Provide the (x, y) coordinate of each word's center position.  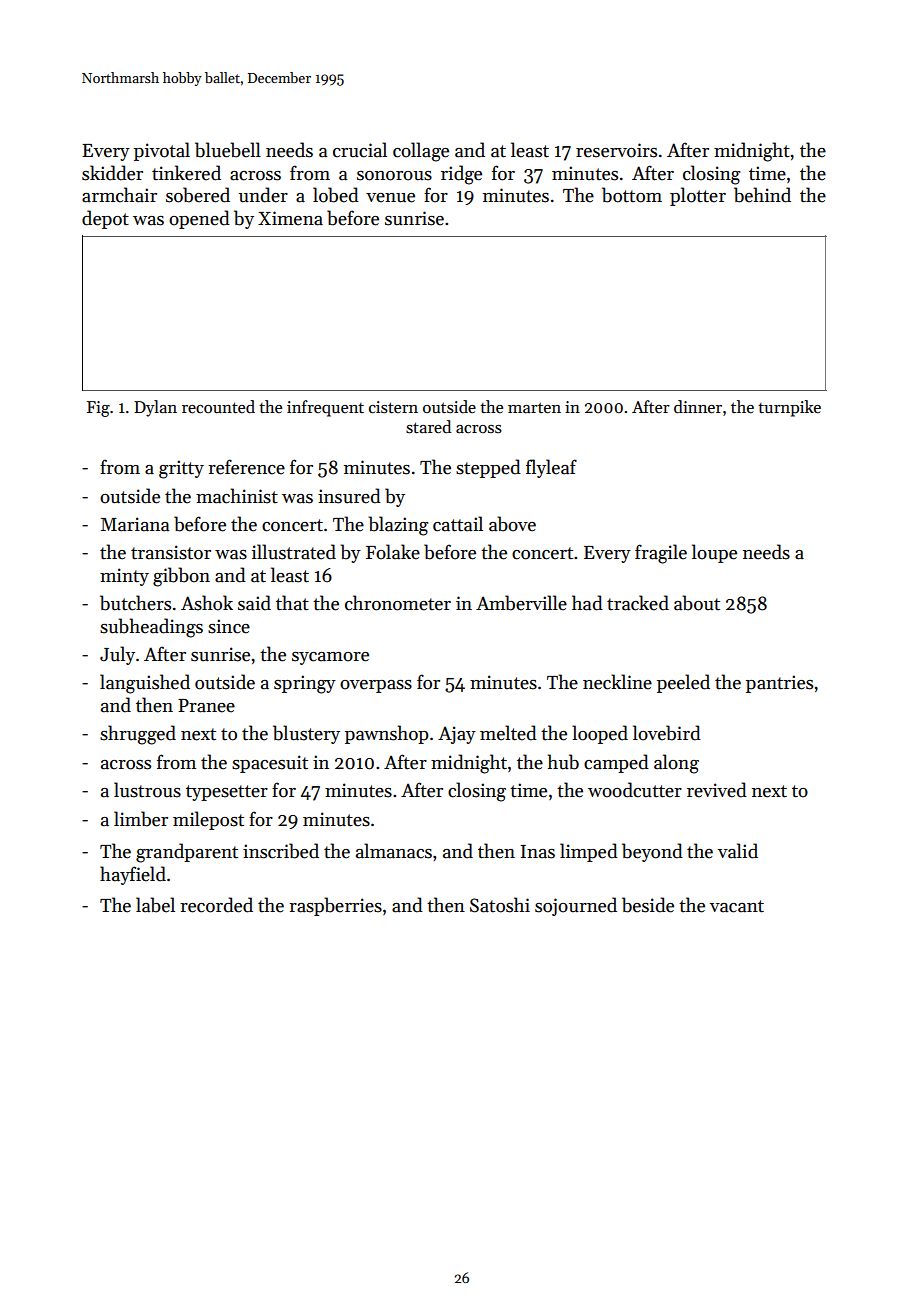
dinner (698, 407)
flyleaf (551, 468)
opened (199, 219)
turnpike (789, 408)
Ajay (457, 735)
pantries (779, 684)
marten (534, 408)
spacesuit (270, 764)
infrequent (325, 408)
